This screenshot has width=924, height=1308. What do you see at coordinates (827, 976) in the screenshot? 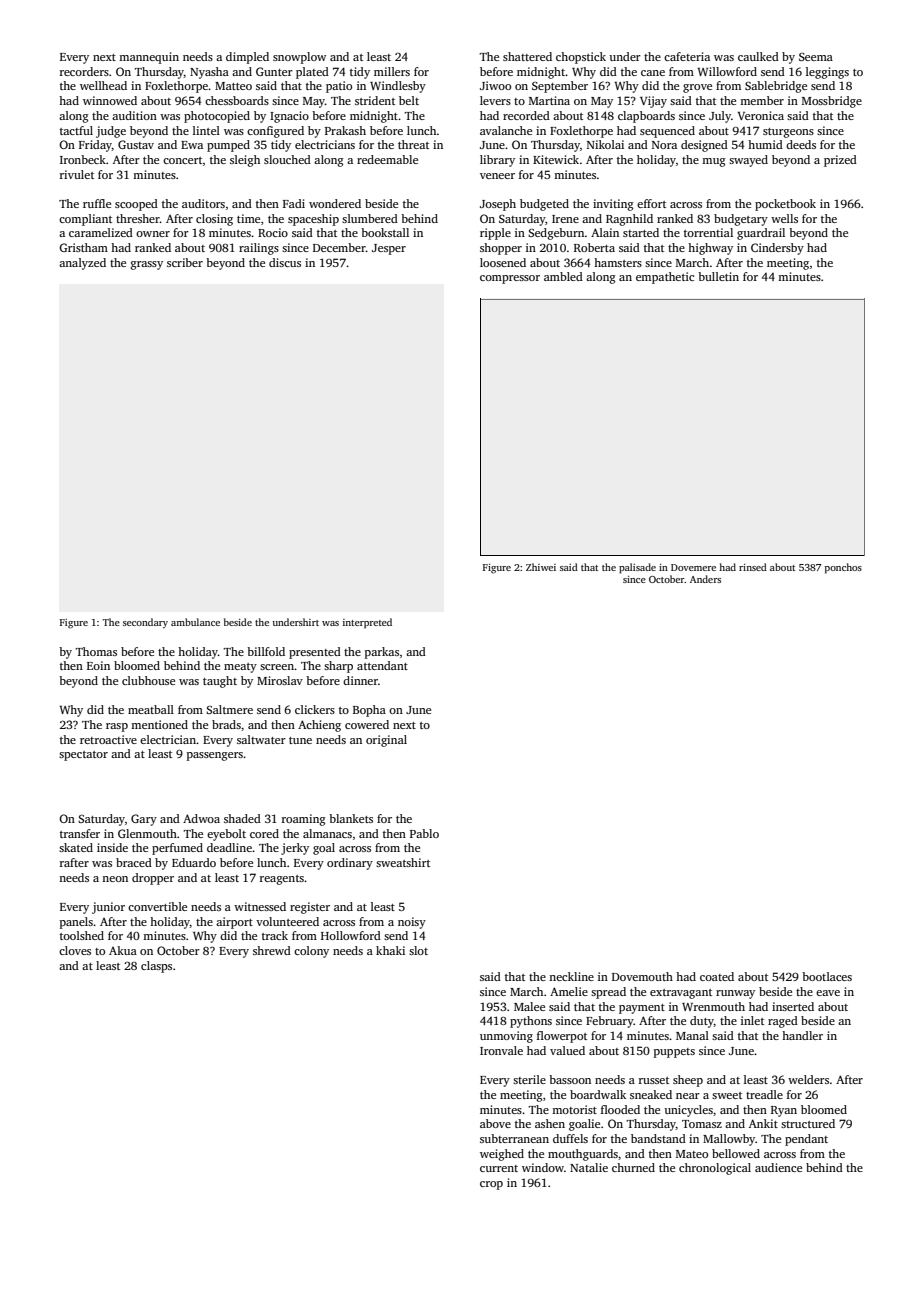
I see `bootlaces` at bounding box center [827, 976].
